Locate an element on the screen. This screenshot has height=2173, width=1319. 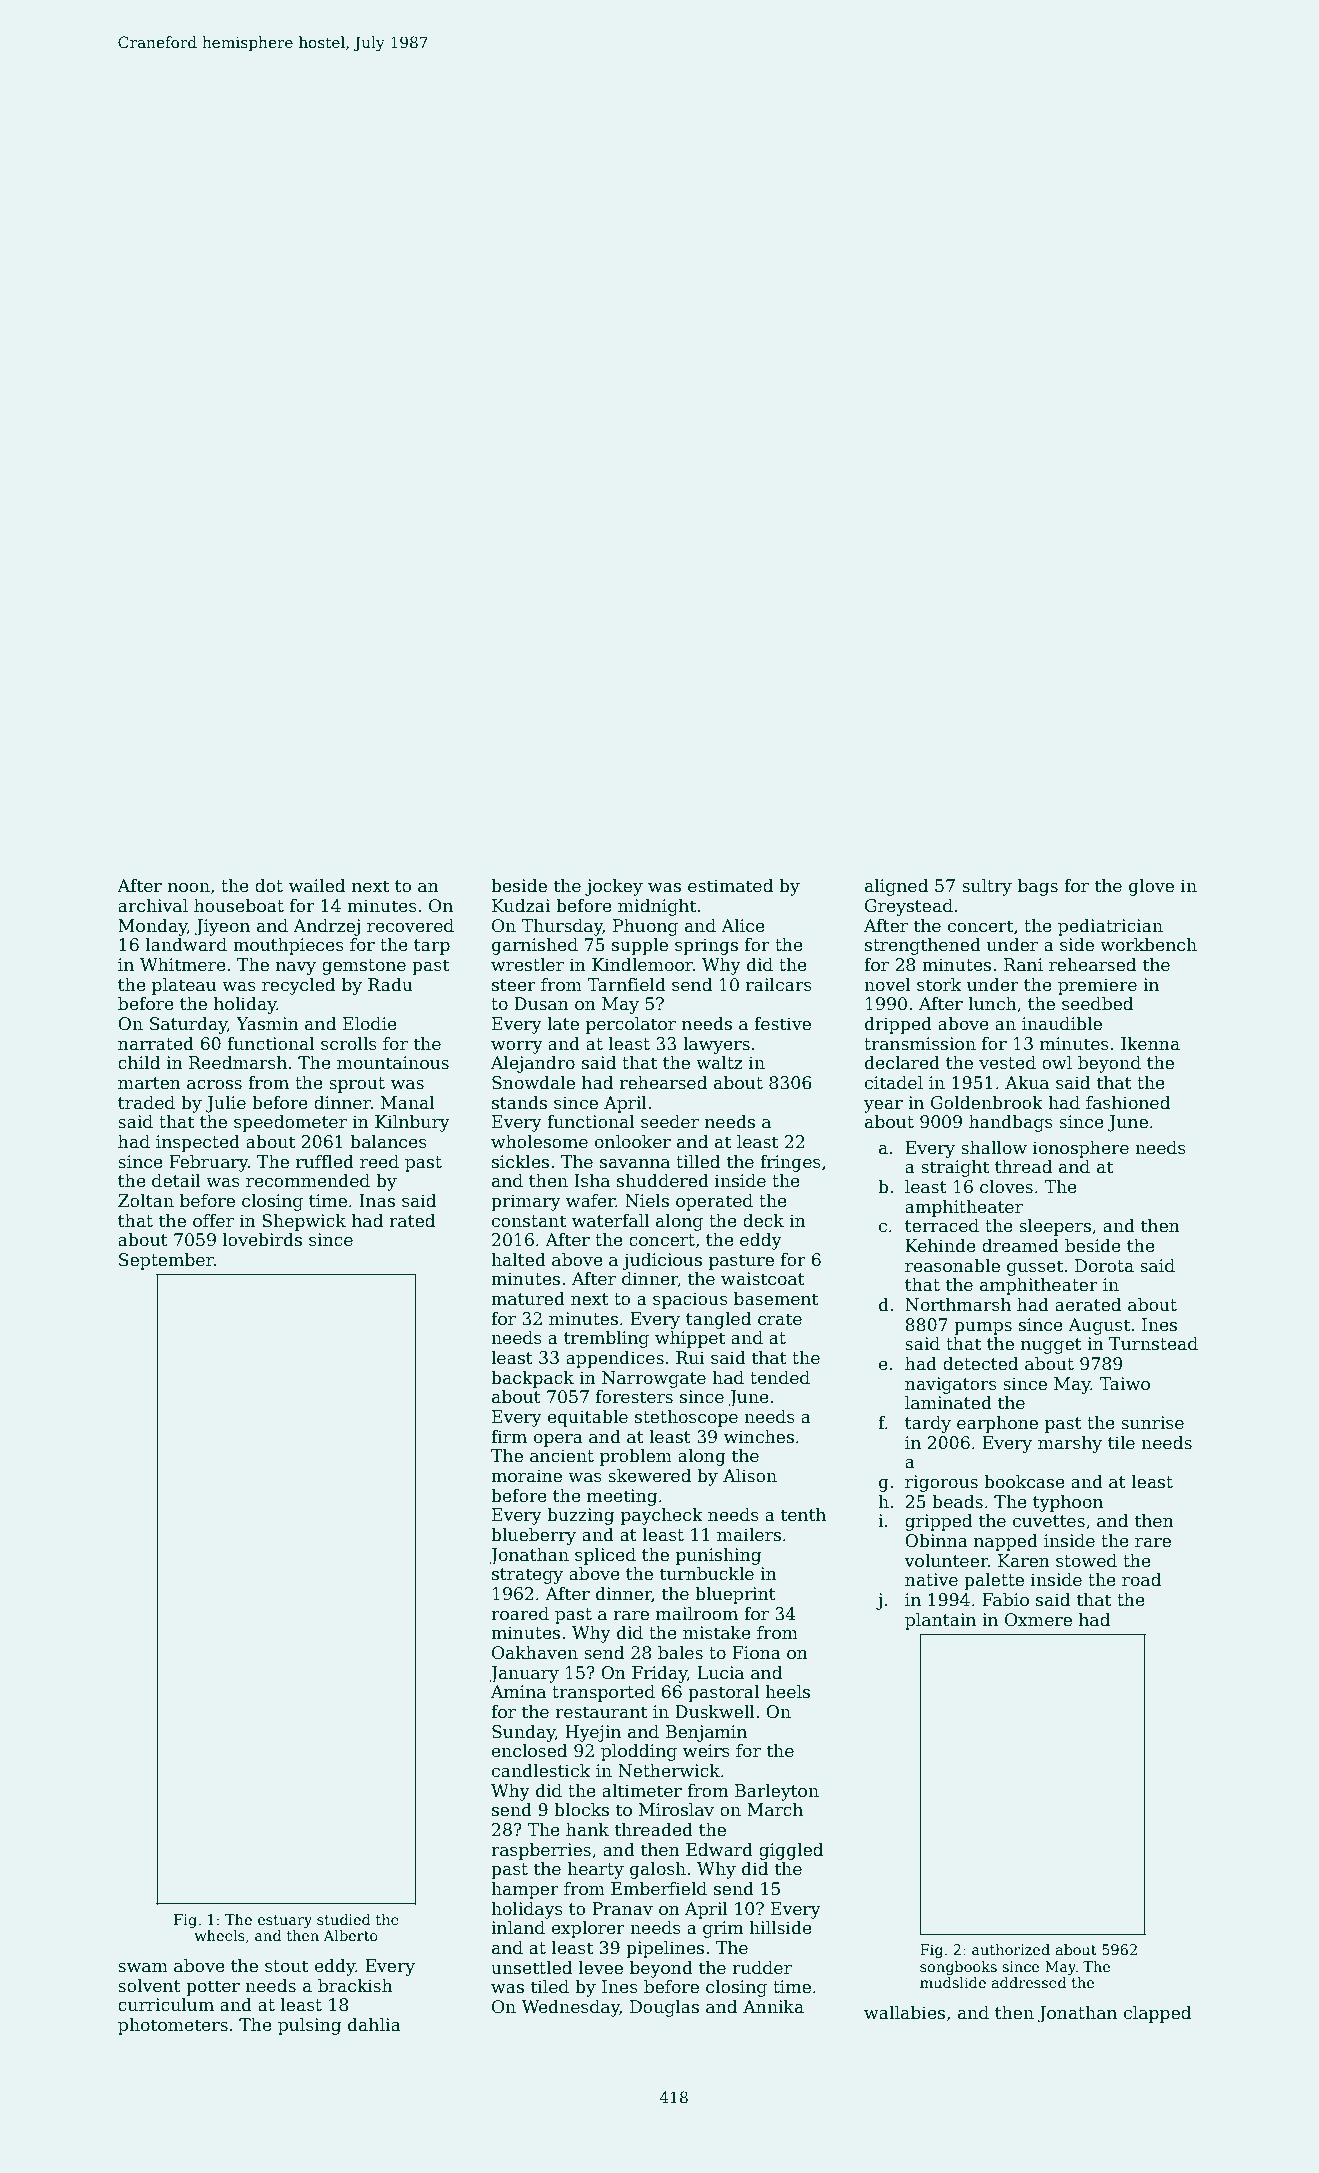
levee is located at coordinates (601, 1968).
